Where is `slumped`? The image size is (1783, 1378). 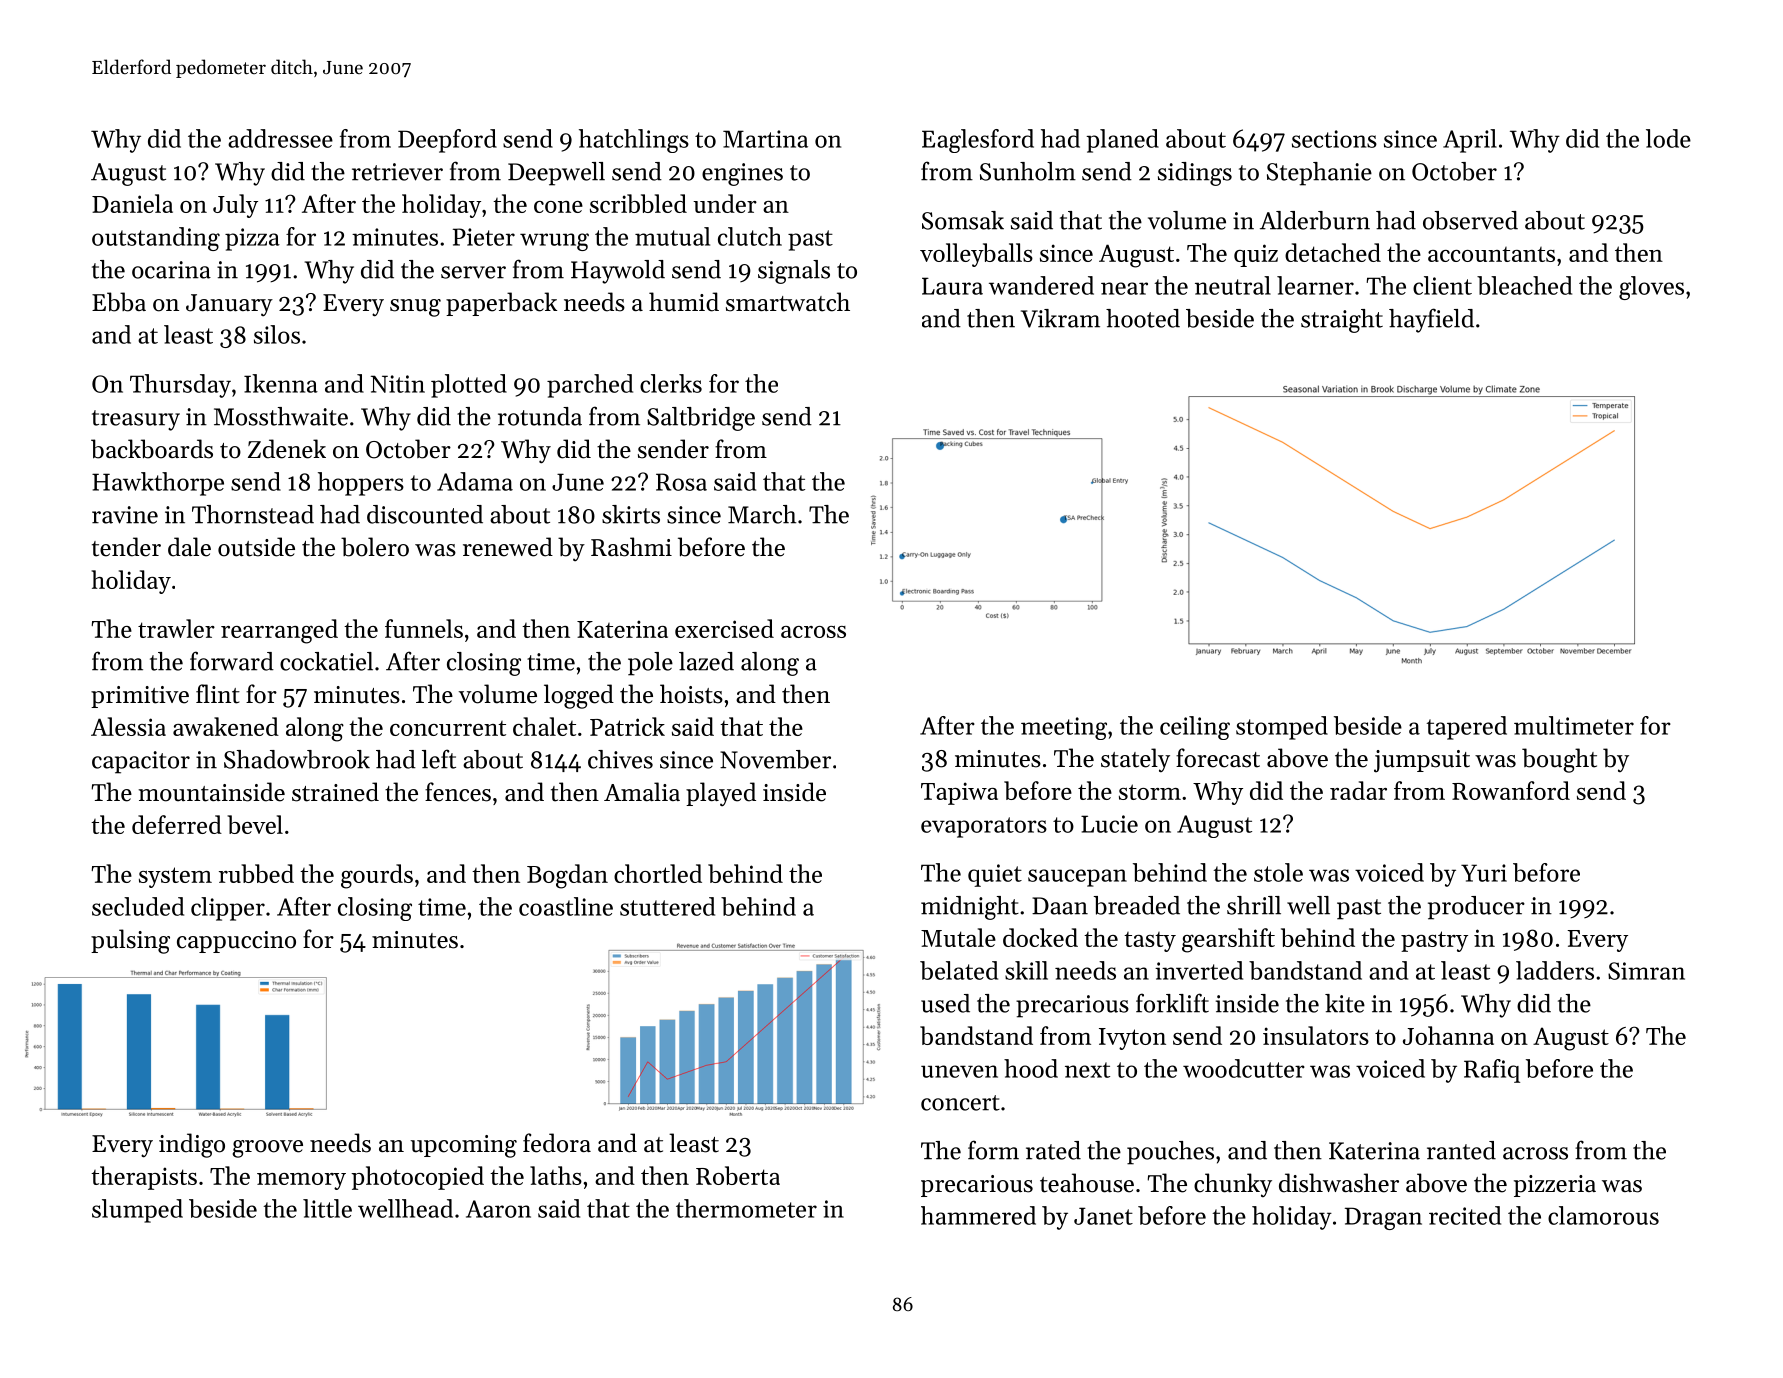
slumped is located at coordinates (137, 1211).
